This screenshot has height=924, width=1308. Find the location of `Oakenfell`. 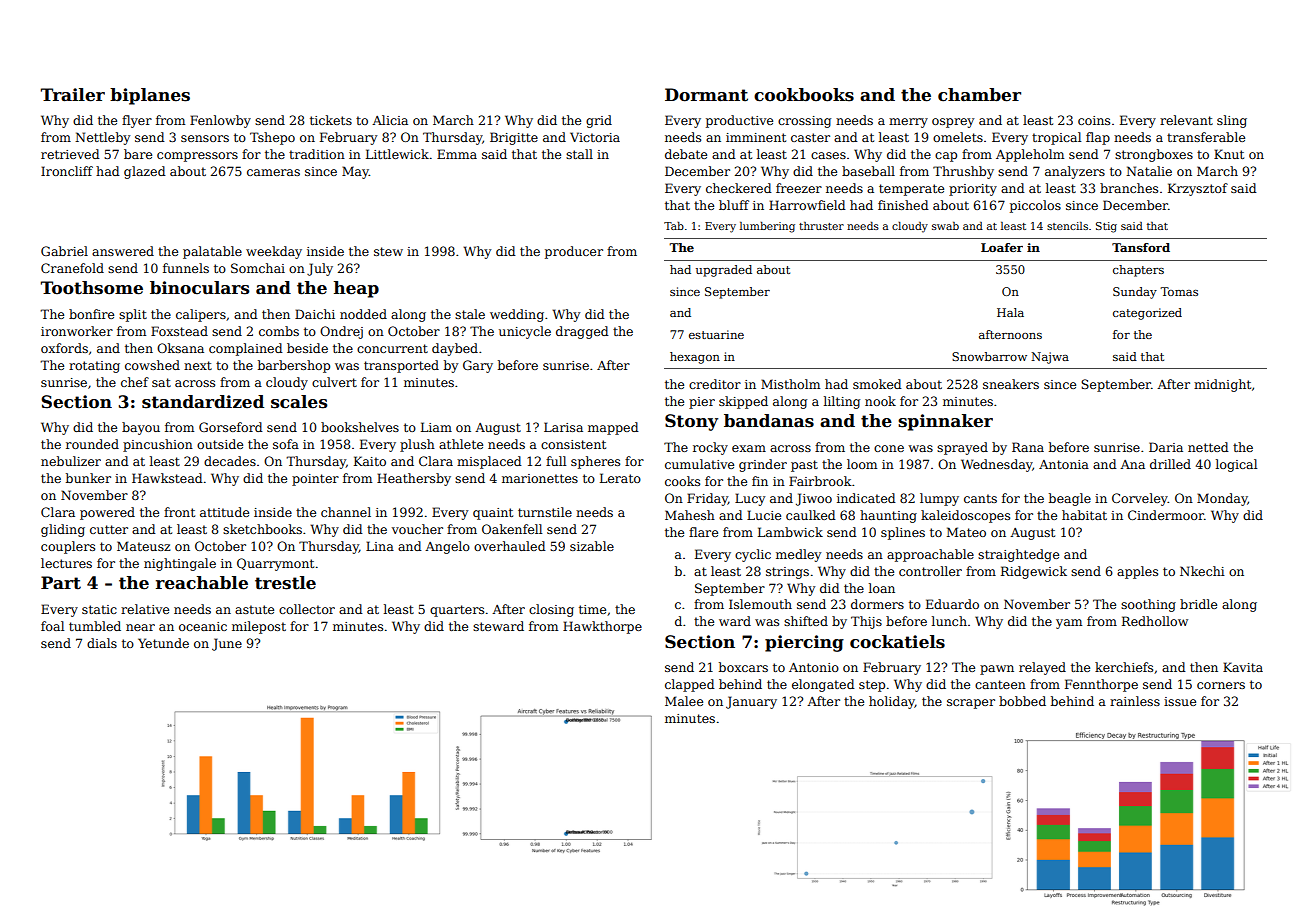

Oakenfell is located at coordinates (512, 529).
